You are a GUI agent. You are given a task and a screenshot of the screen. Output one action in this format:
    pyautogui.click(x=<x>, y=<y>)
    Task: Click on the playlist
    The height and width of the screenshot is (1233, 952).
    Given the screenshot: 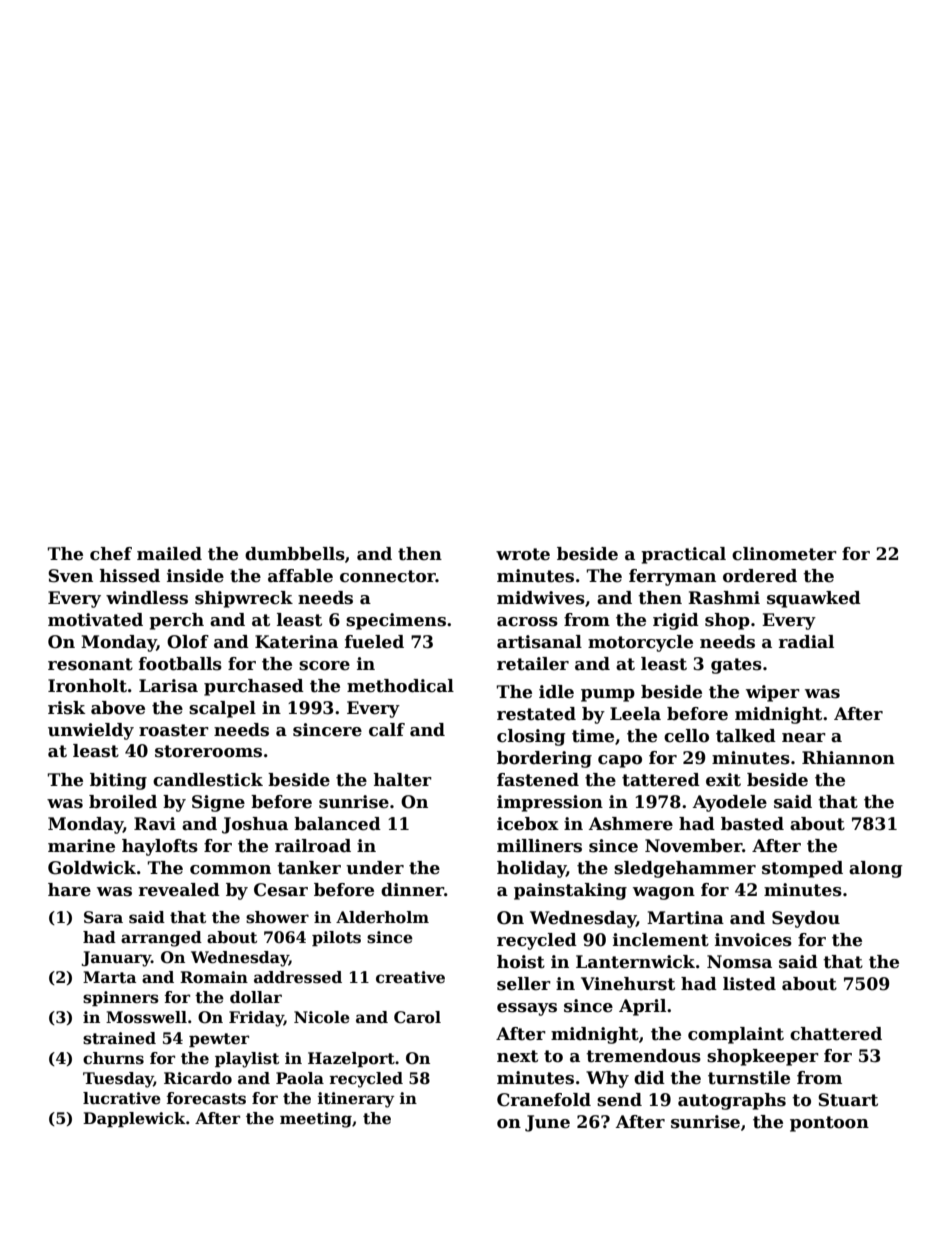 What is the action you would take?
    pyautogui.click(x=247, y=1060)
